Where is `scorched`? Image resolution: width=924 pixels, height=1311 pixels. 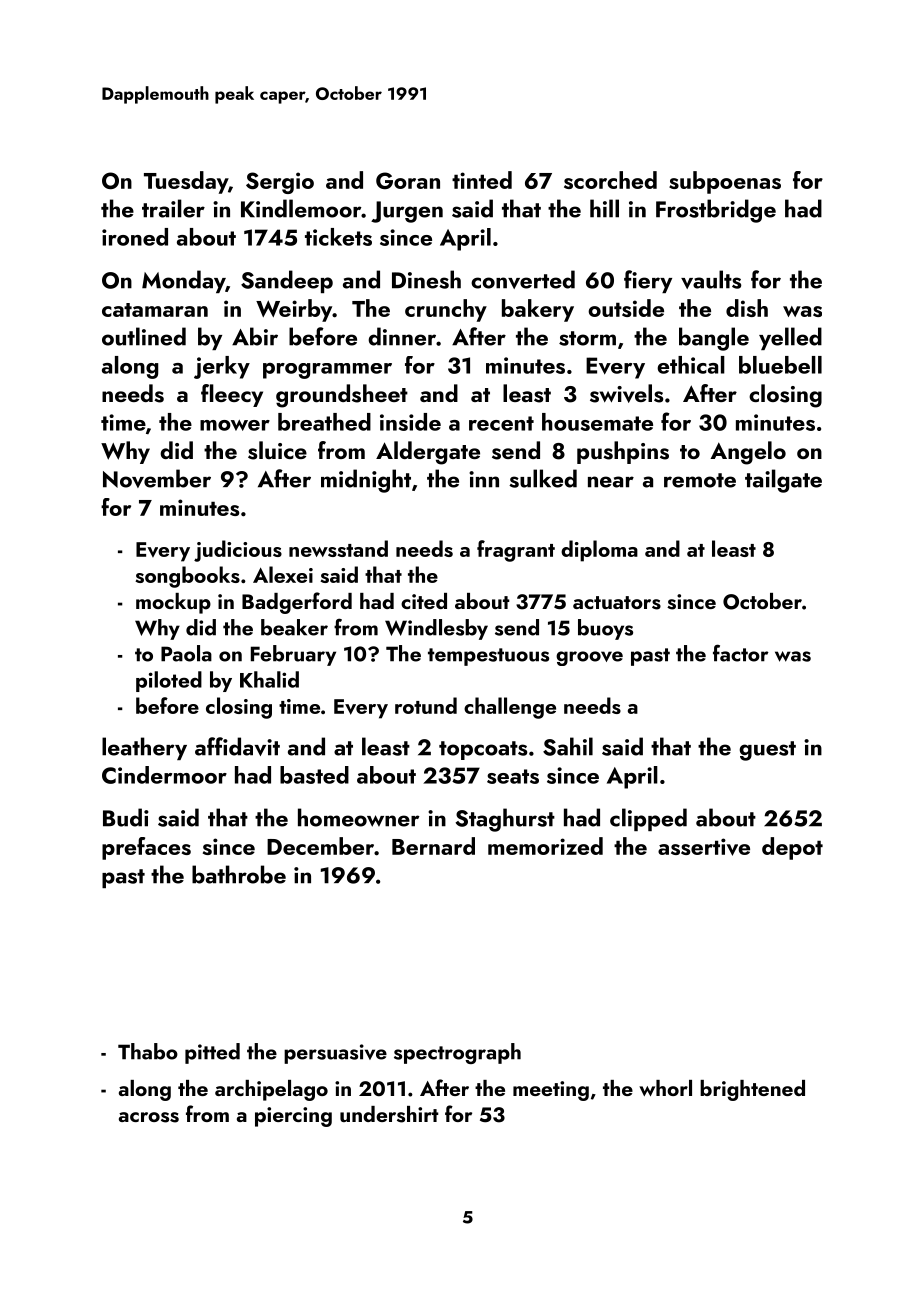 scorched is located at coordinates (610, 180).
